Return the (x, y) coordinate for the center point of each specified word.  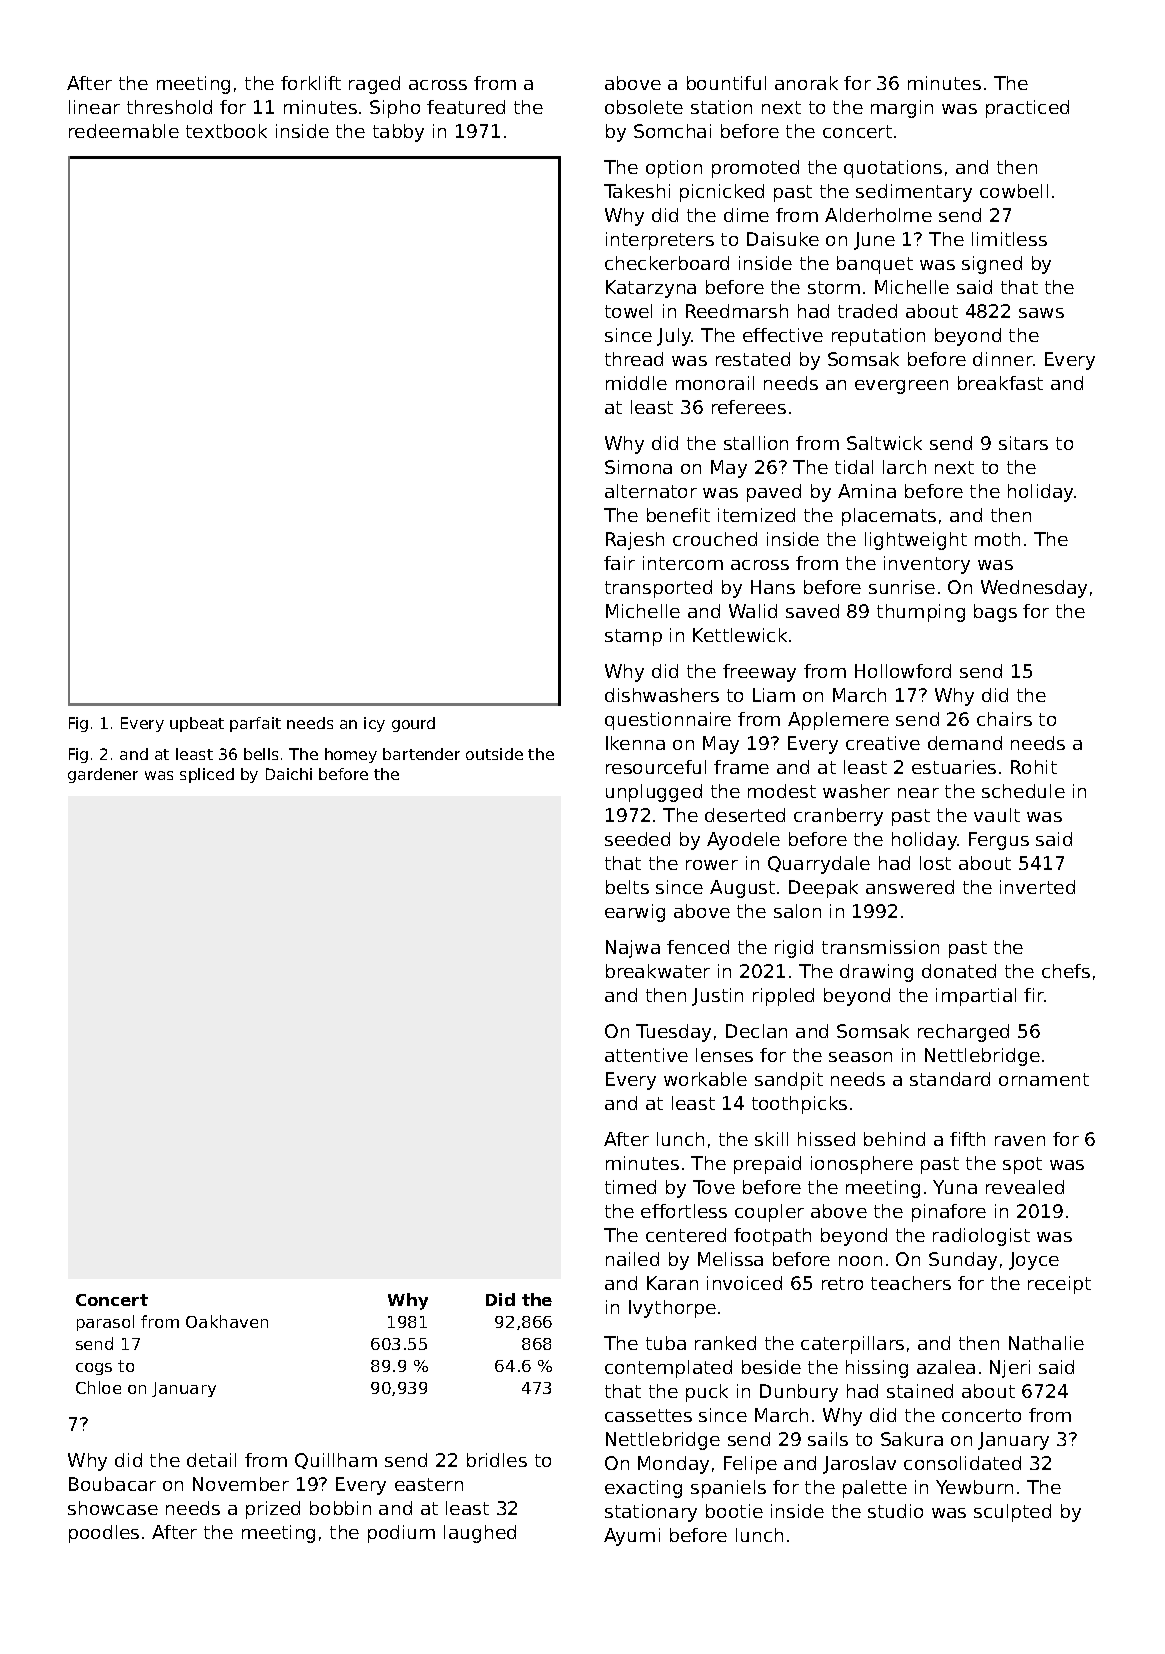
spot (1022, 1165)
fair (619, 563)
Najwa (633, 949)
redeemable (124, 131)
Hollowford (903, 671)
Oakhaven (227, 1321)
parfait (255, 724)
